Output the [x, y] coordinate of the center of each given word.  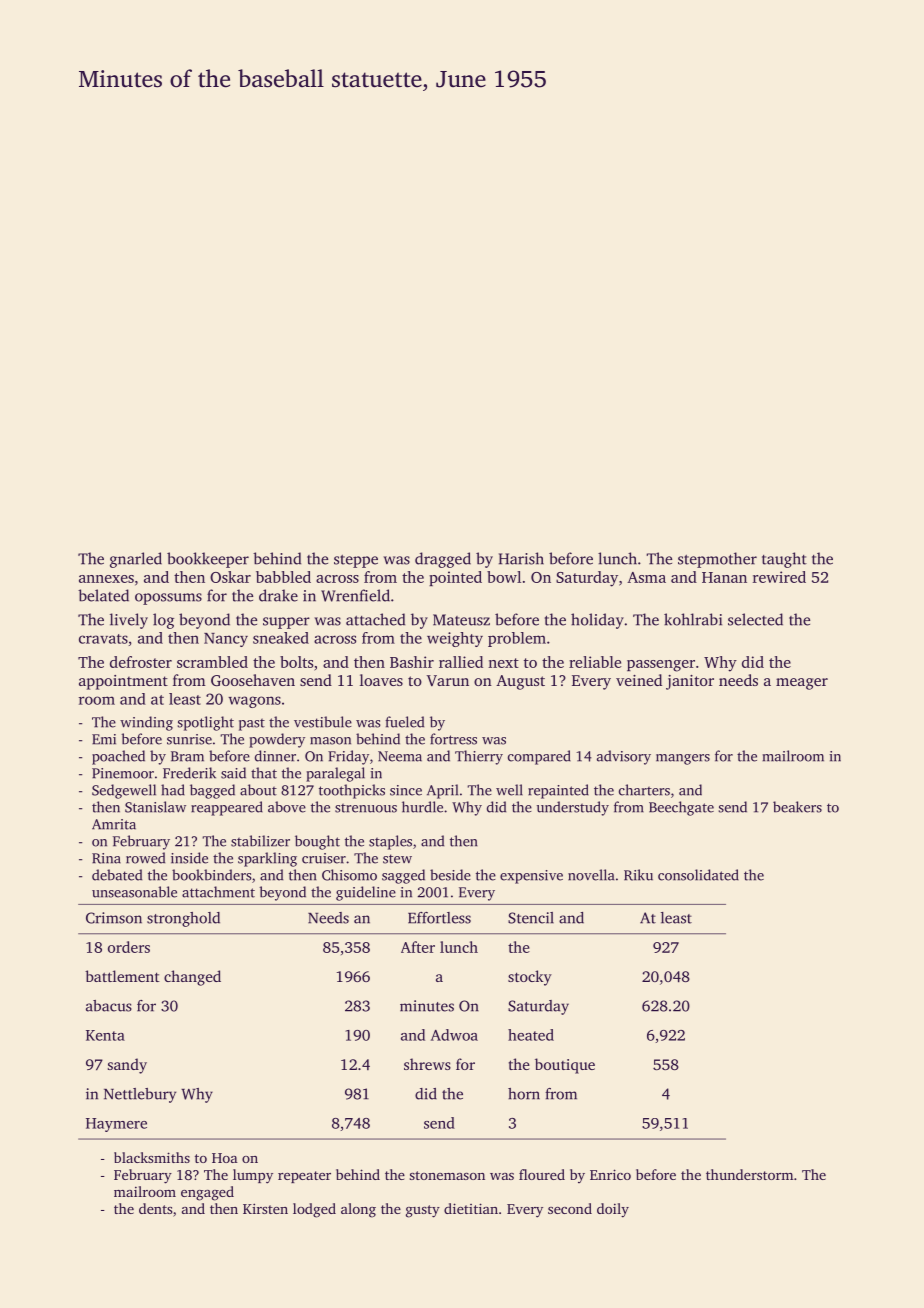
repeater [304, 1177]
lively [129, 621]
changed [192, 978]
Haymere [116, 1125]
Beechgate [681, 808]
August [520, 682]
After [418, 947]
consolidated [698, 875]
